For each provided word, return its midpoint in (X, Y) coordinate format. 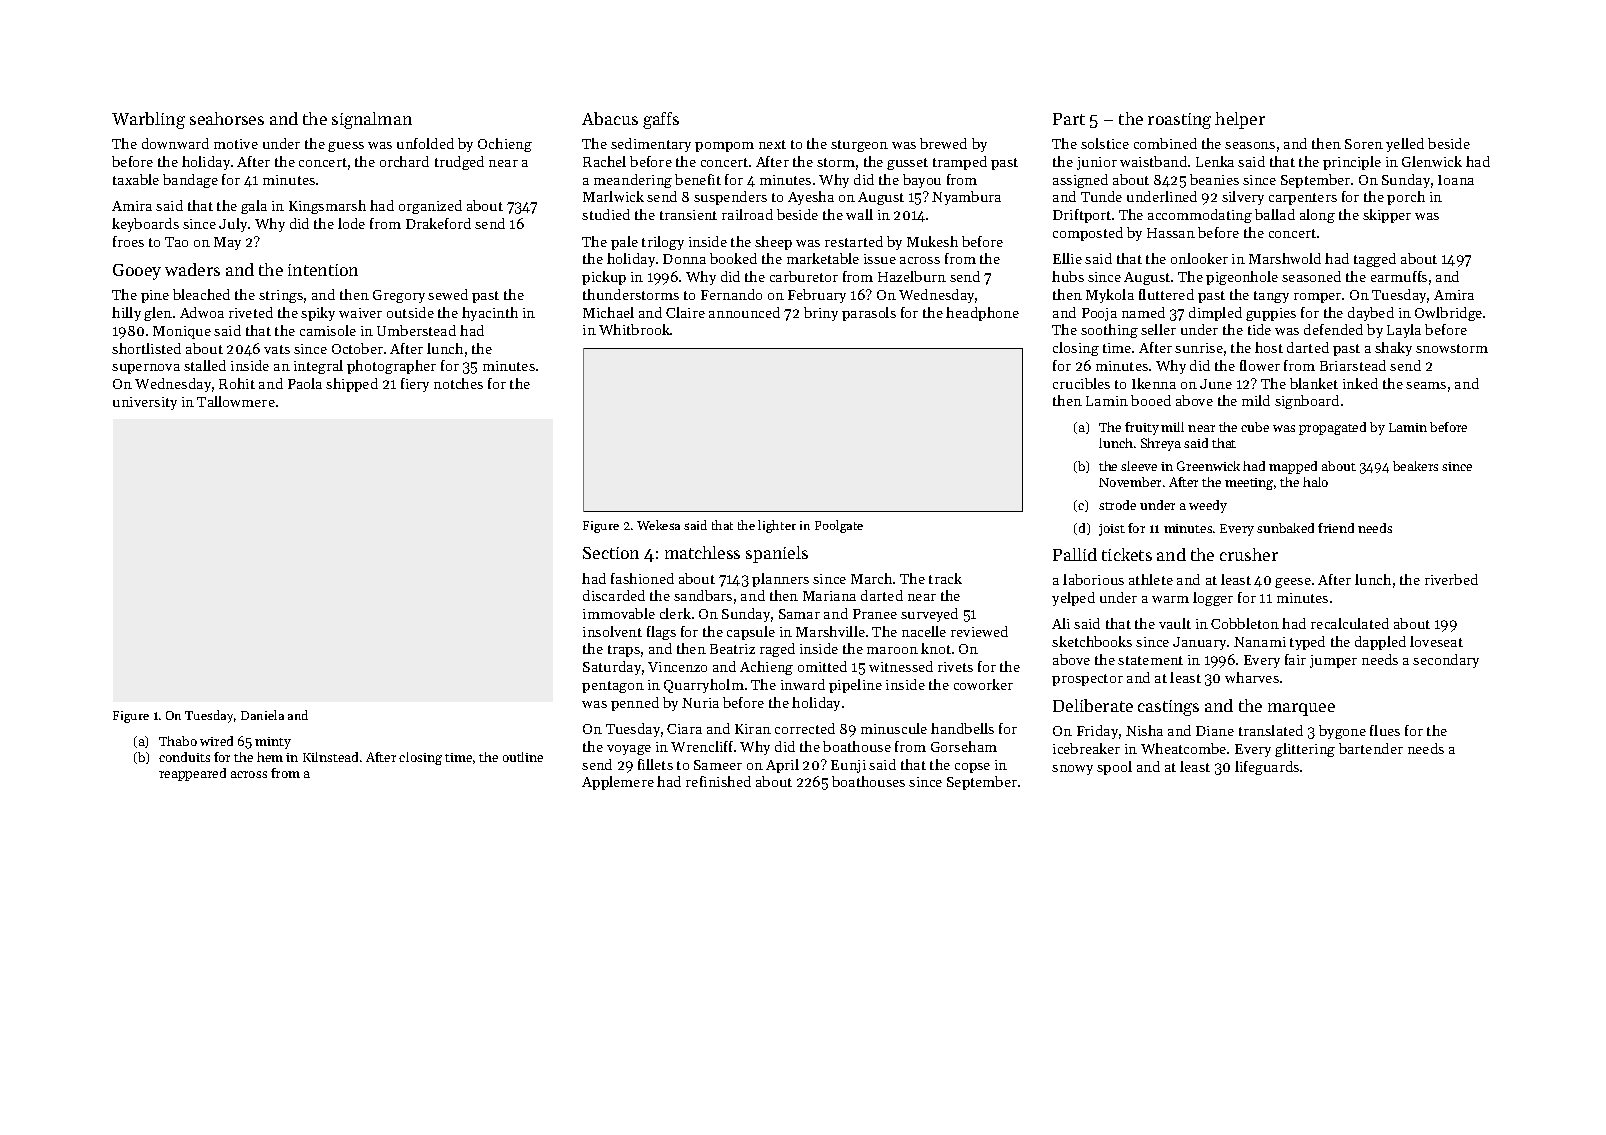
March (871, 578)
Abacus (610, 118)
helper (1240, 120)
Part (1069, 119)
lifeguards (1267, 768)
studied (606, 214)
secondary (1446, 661)
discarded (614, 595)
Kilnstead (330, 757)
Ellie (1067, 258)
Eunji (848, 766)
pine (155, 296)
